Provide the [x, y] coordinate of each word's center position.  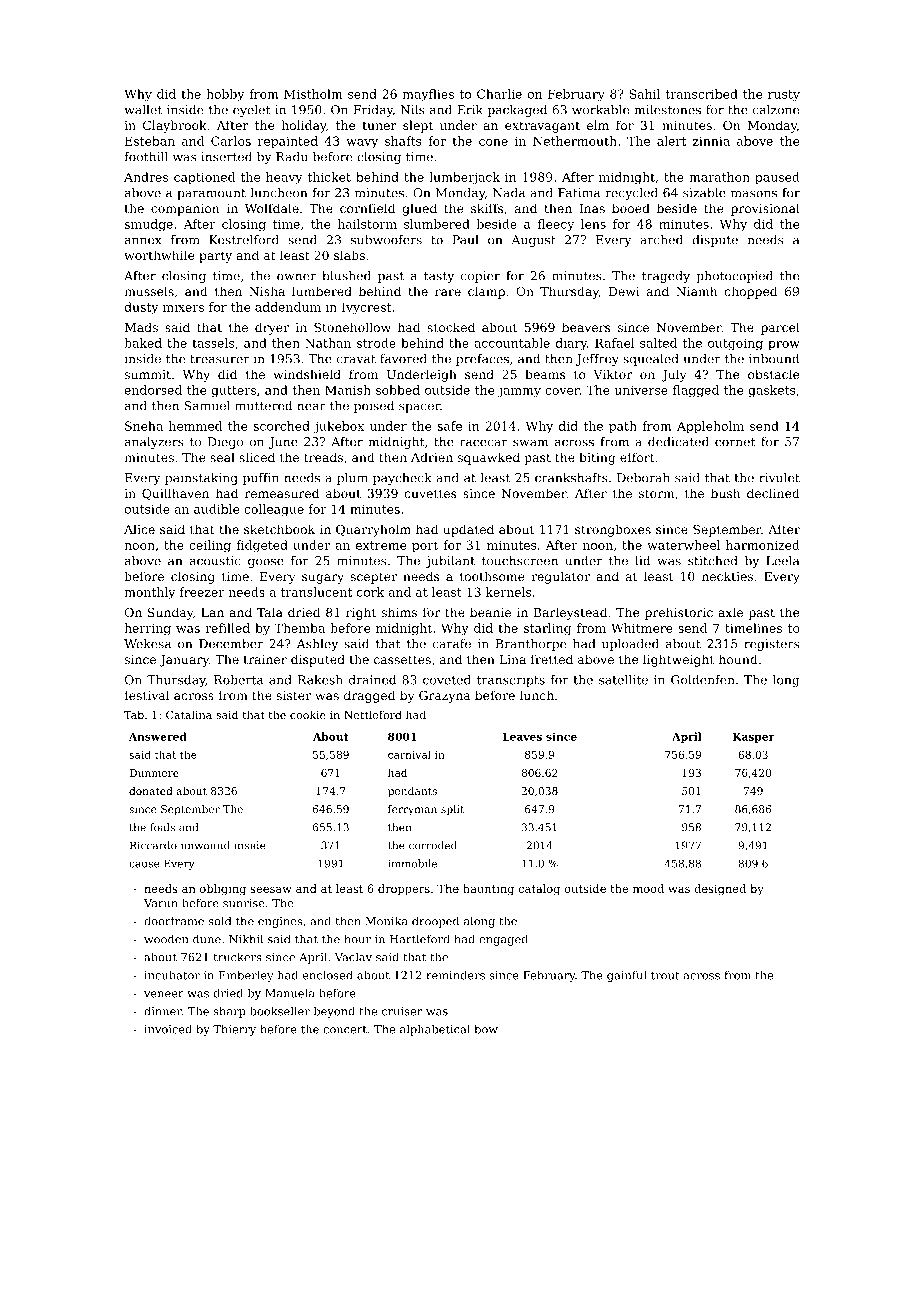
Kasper [754, 738]
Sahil [645, 94]
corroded [433, 845]
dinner [163, 1011]
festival [146, 695]
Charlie [499, 94]
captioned [204, 178]
